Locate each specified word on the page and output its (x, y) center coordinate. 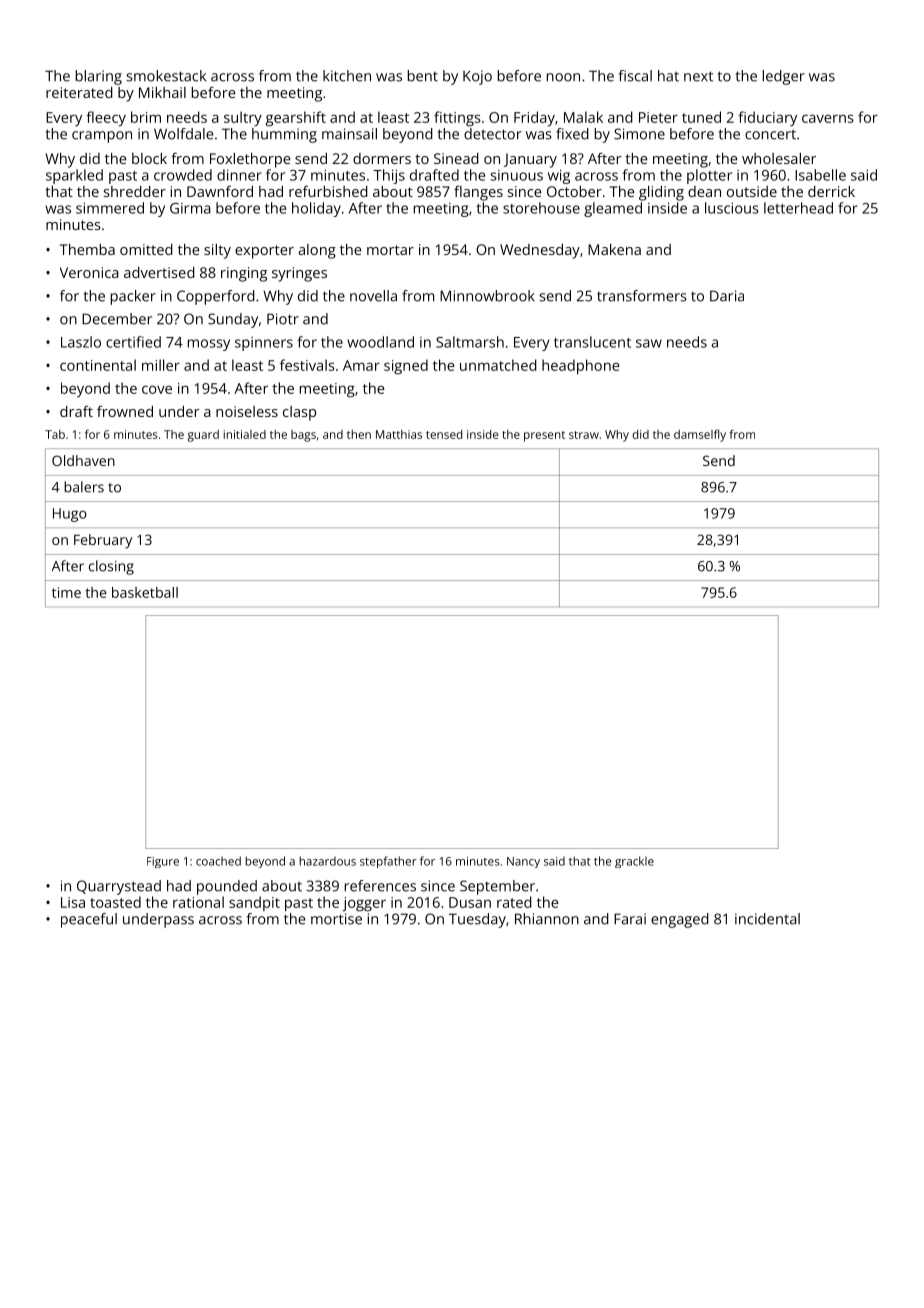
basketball (145, 592)
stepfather (388, 862)
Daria (727, 296)
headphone (581, 367)
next (698, 76)
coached (218, 861)
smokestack (166, 76)
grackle (634, 862)
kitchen (347, 76)
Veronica (89, 272)
